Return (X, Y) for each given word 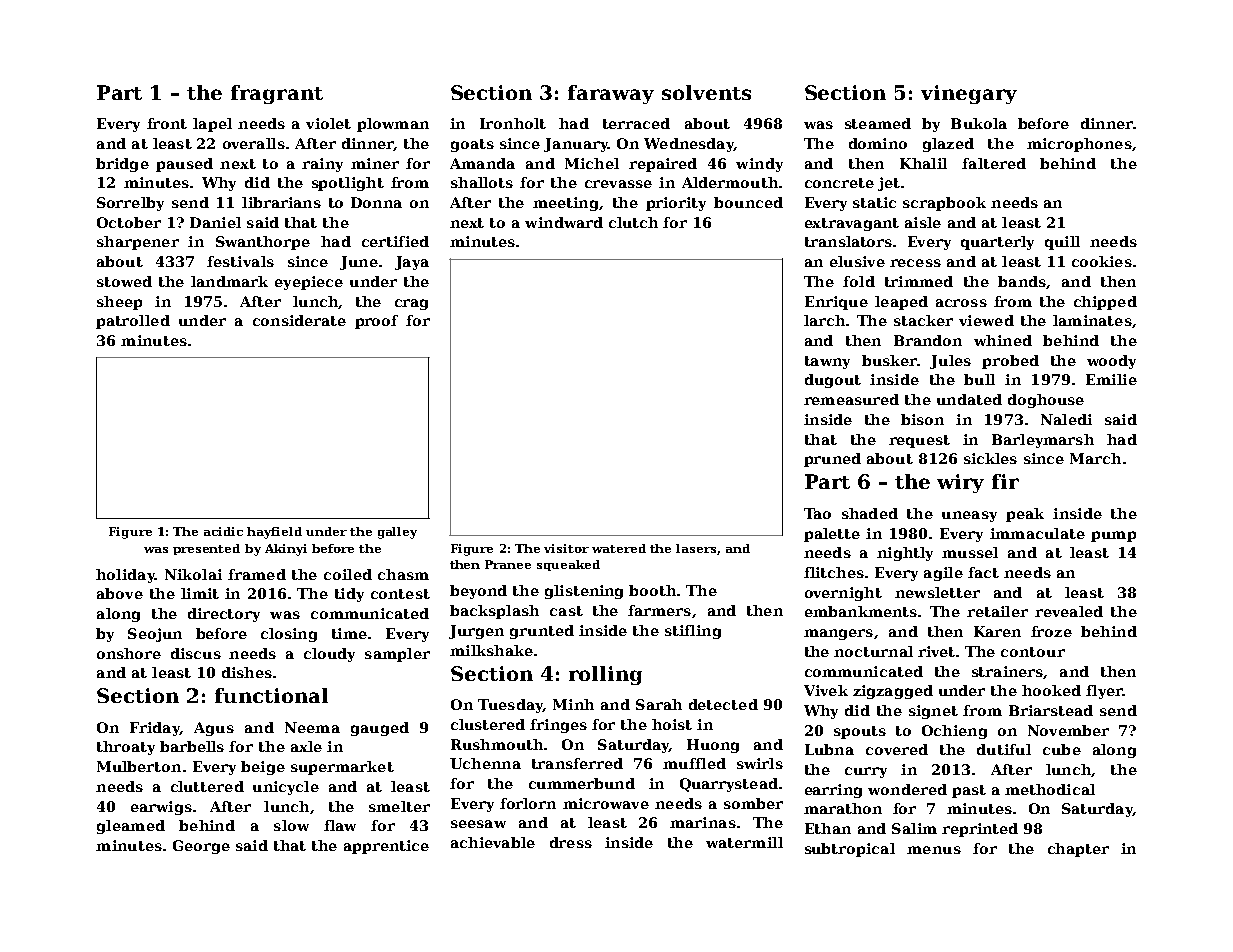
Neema (312, 727)
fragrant (277, 94)
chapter (1078, 850)
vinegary (969, 94)
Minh (573, 704)
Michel (592, 163)
